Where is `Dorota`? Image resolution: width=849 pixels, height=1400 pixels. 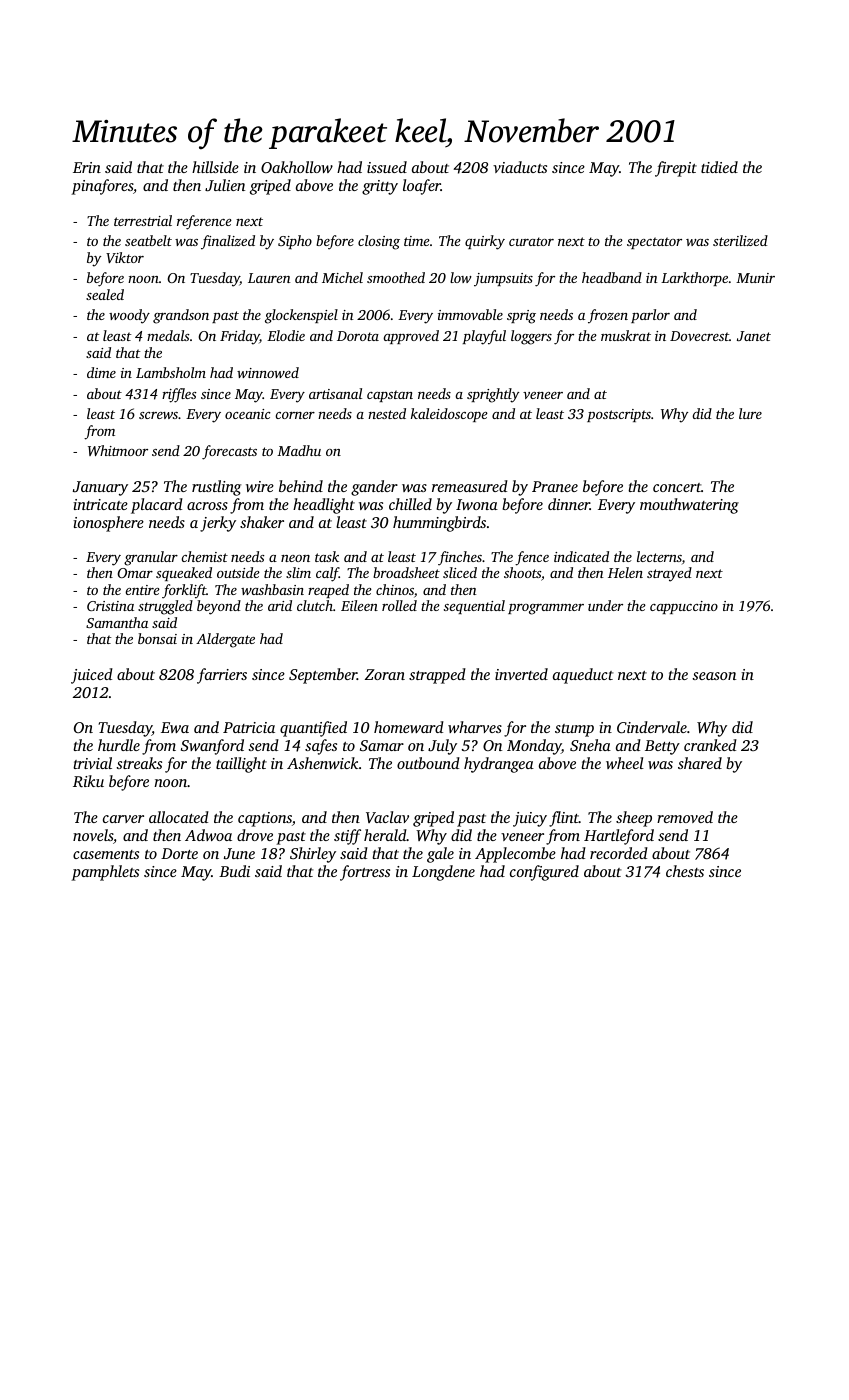 Dorota is located at coordinates (358, 336).
